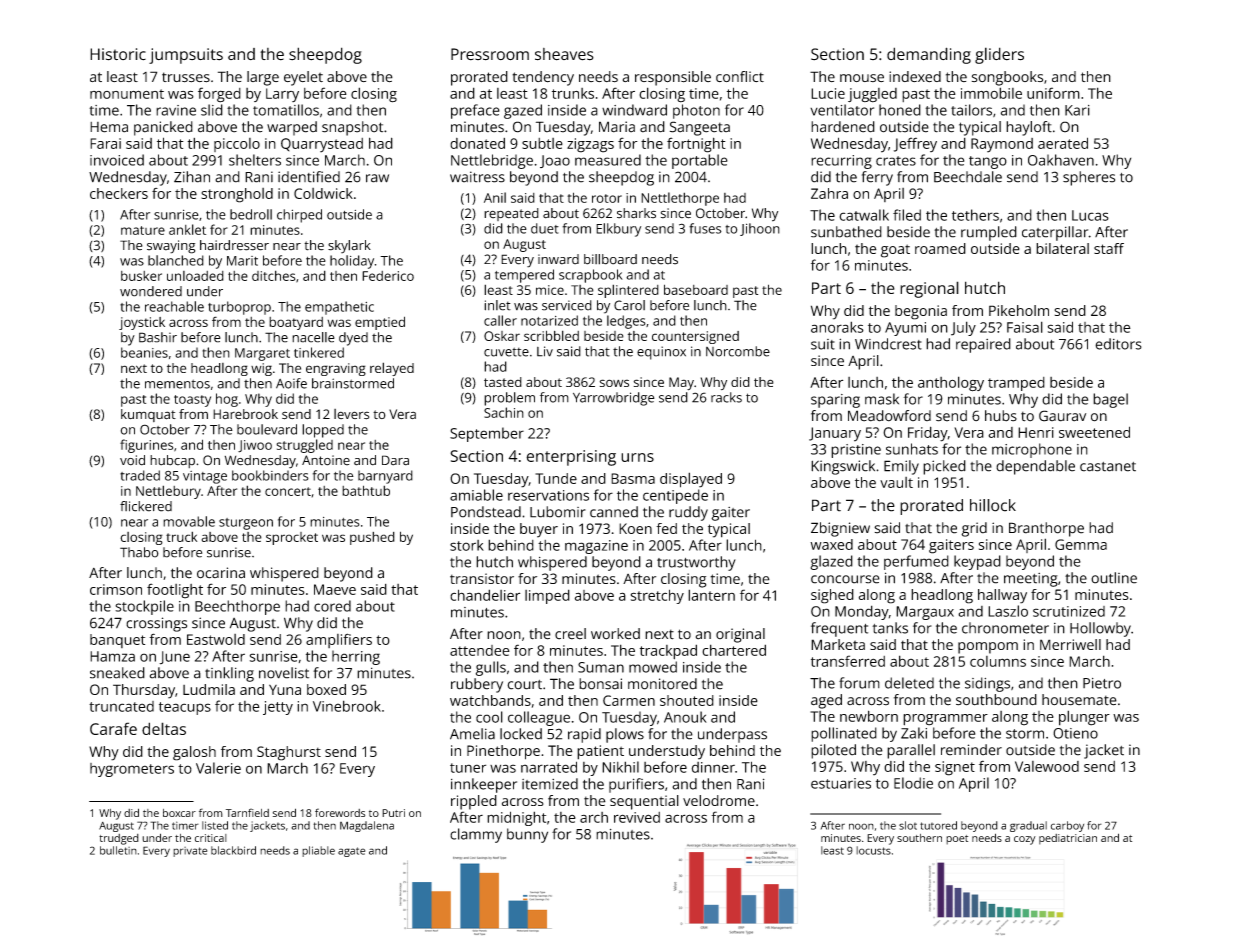 The image size is (1233, 952). What do you see at coordinates (564, 54) in the screenshot?
I see `sheaves` at bounding box center [564, 54].
